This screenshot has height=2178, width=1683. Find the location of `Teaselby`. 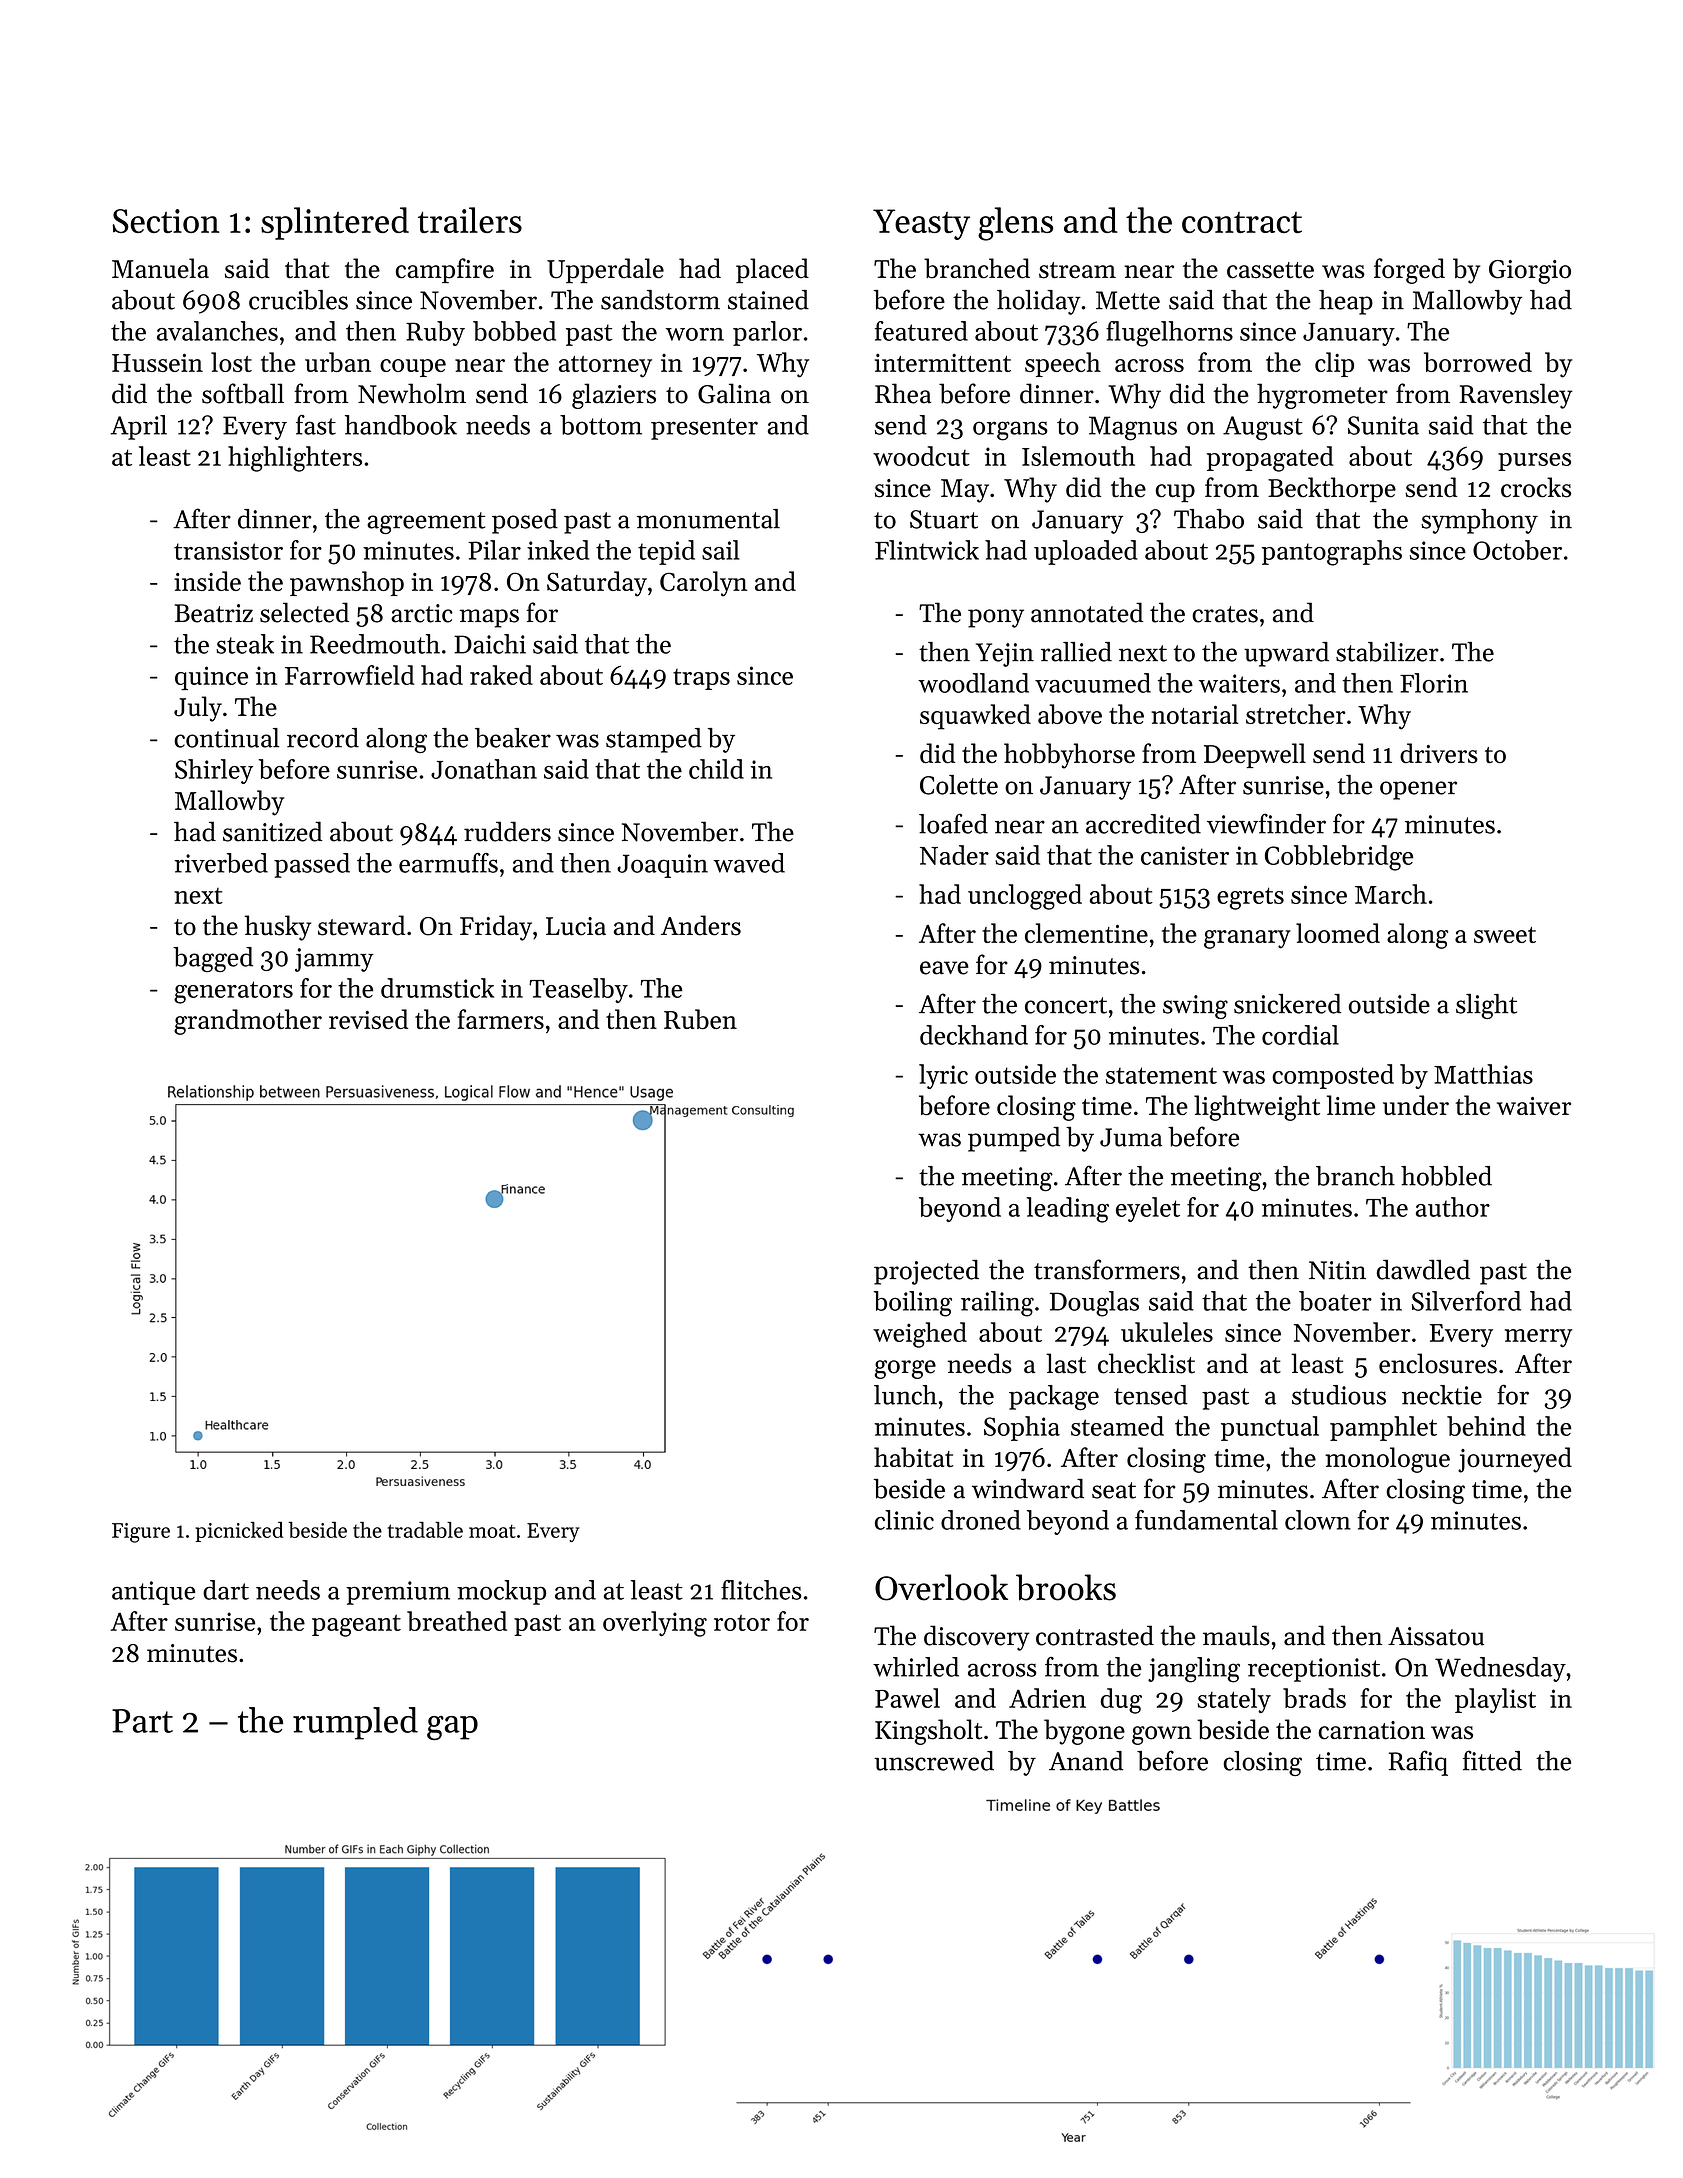

Teaselby is located at coordinates (578, 990).
